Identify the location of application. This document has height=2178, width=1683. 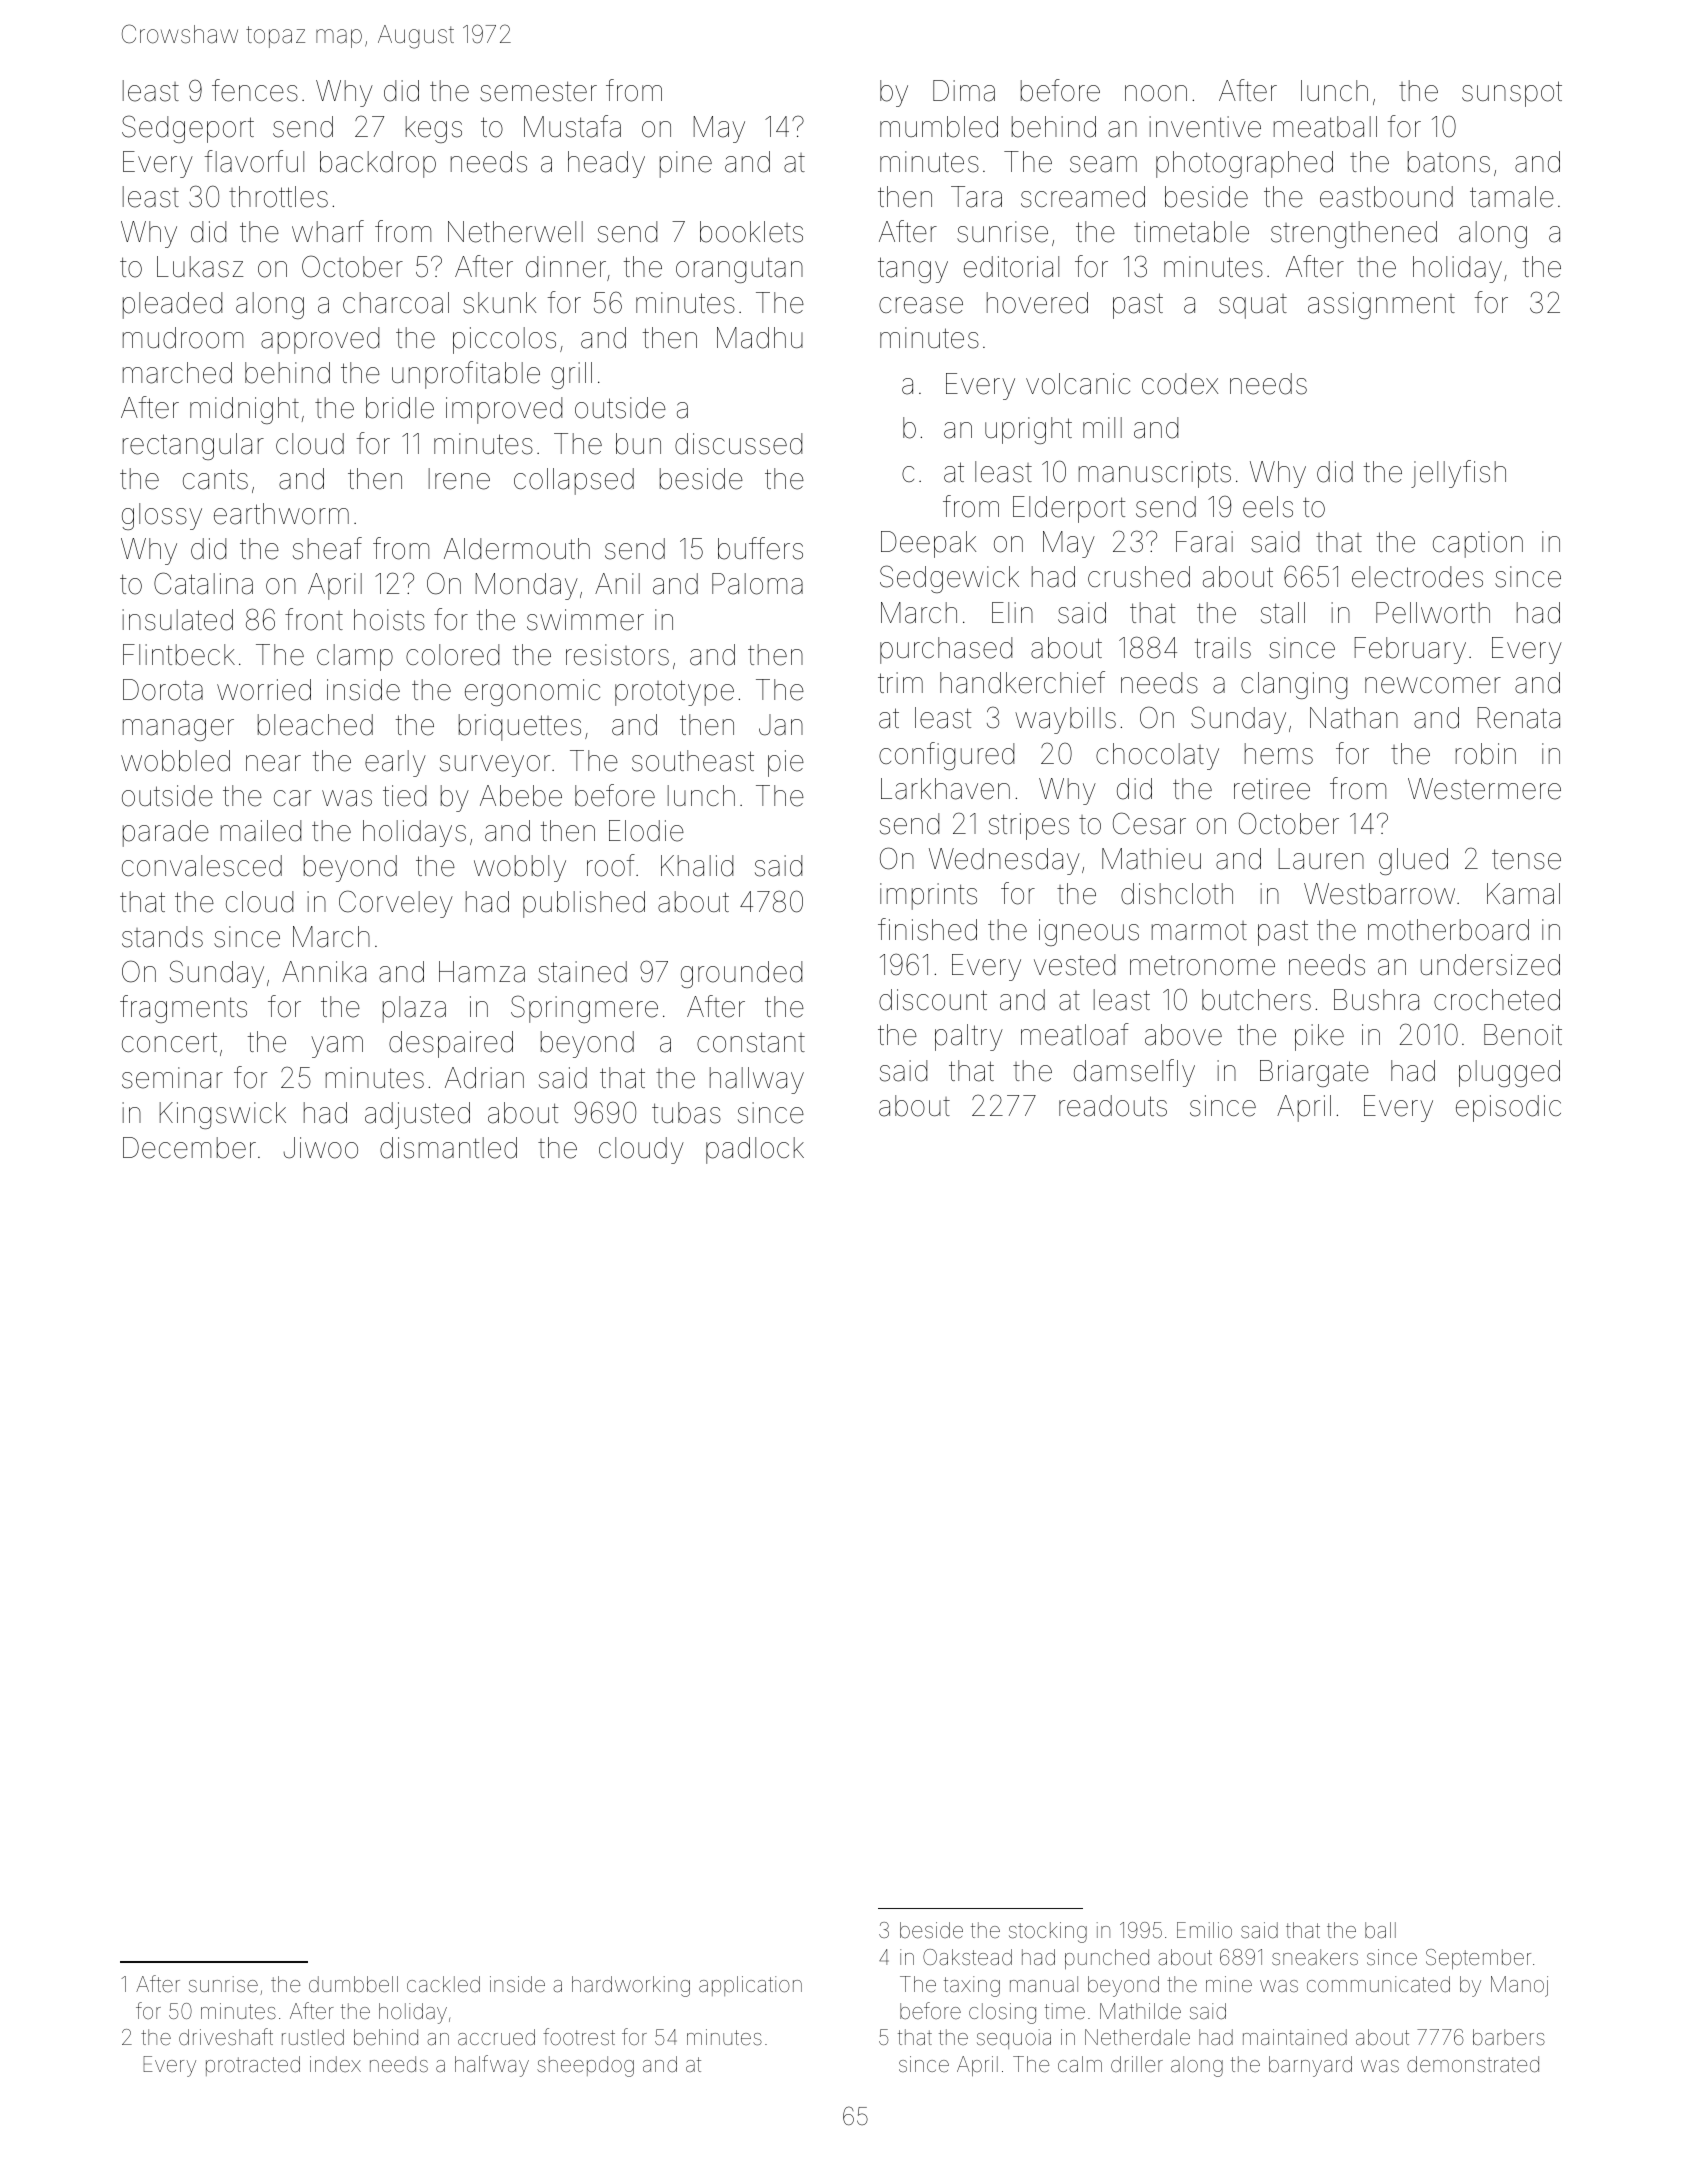
(750, 1986).
